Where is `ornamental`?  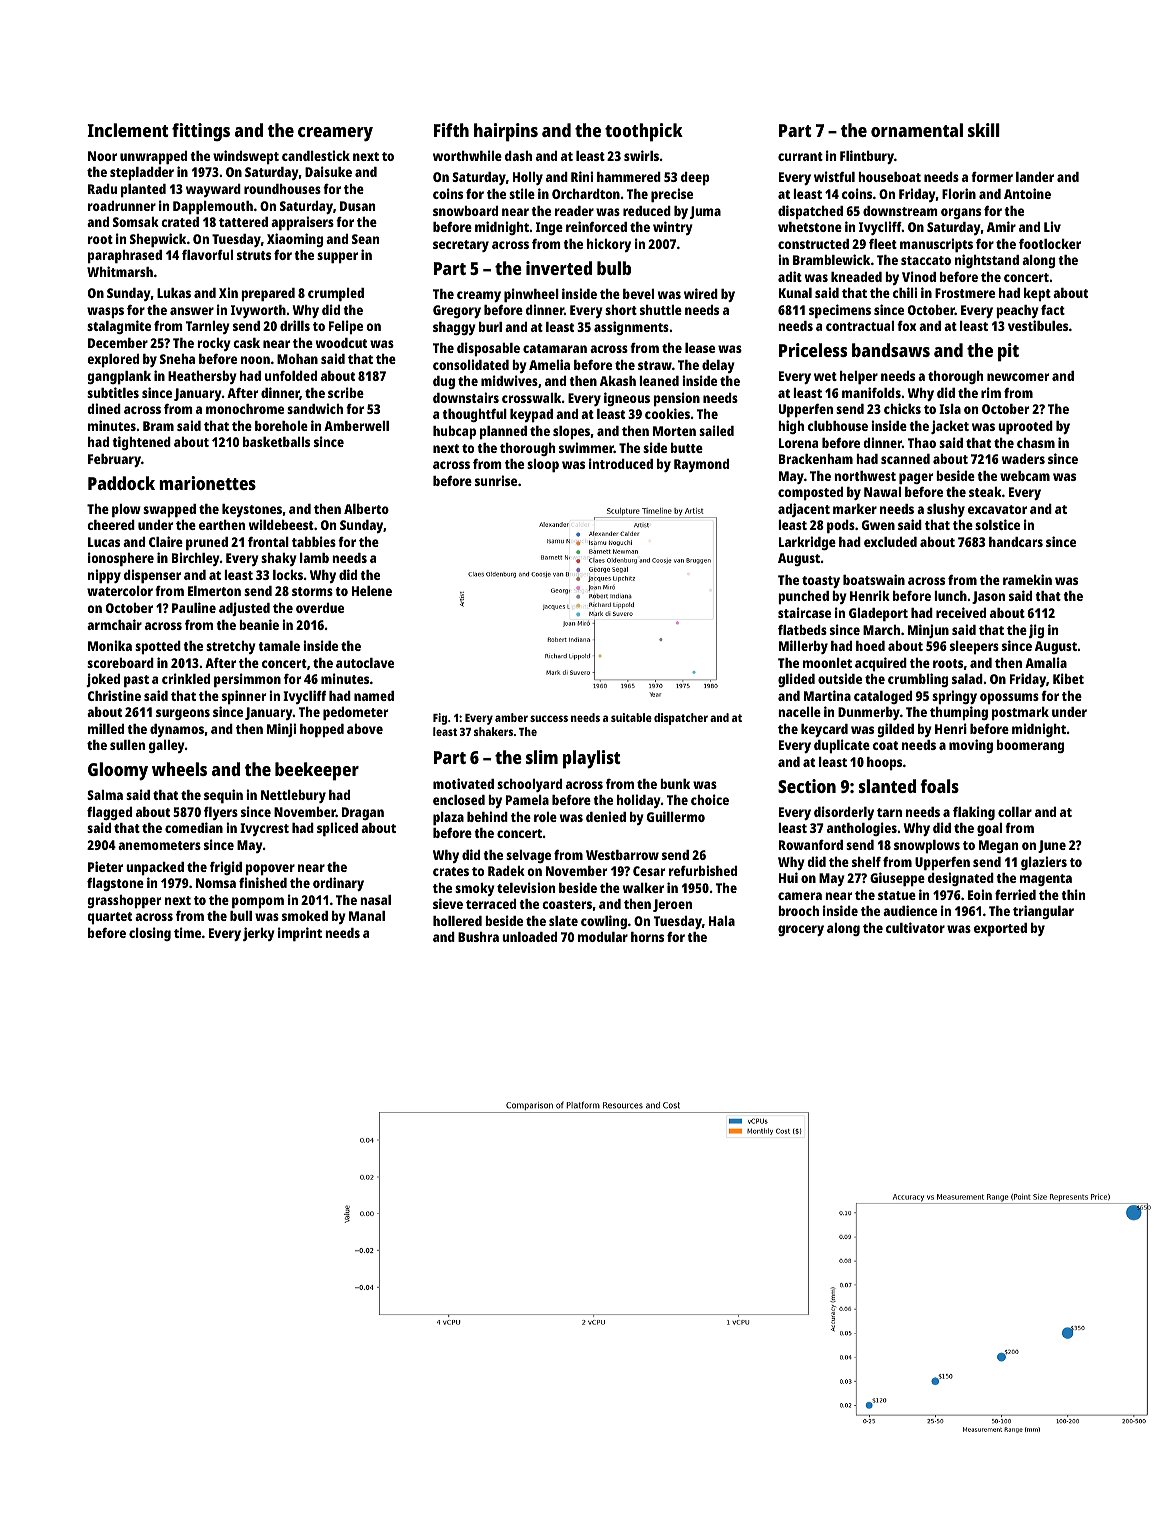
ornamental is located at coordinates (917, 130).
